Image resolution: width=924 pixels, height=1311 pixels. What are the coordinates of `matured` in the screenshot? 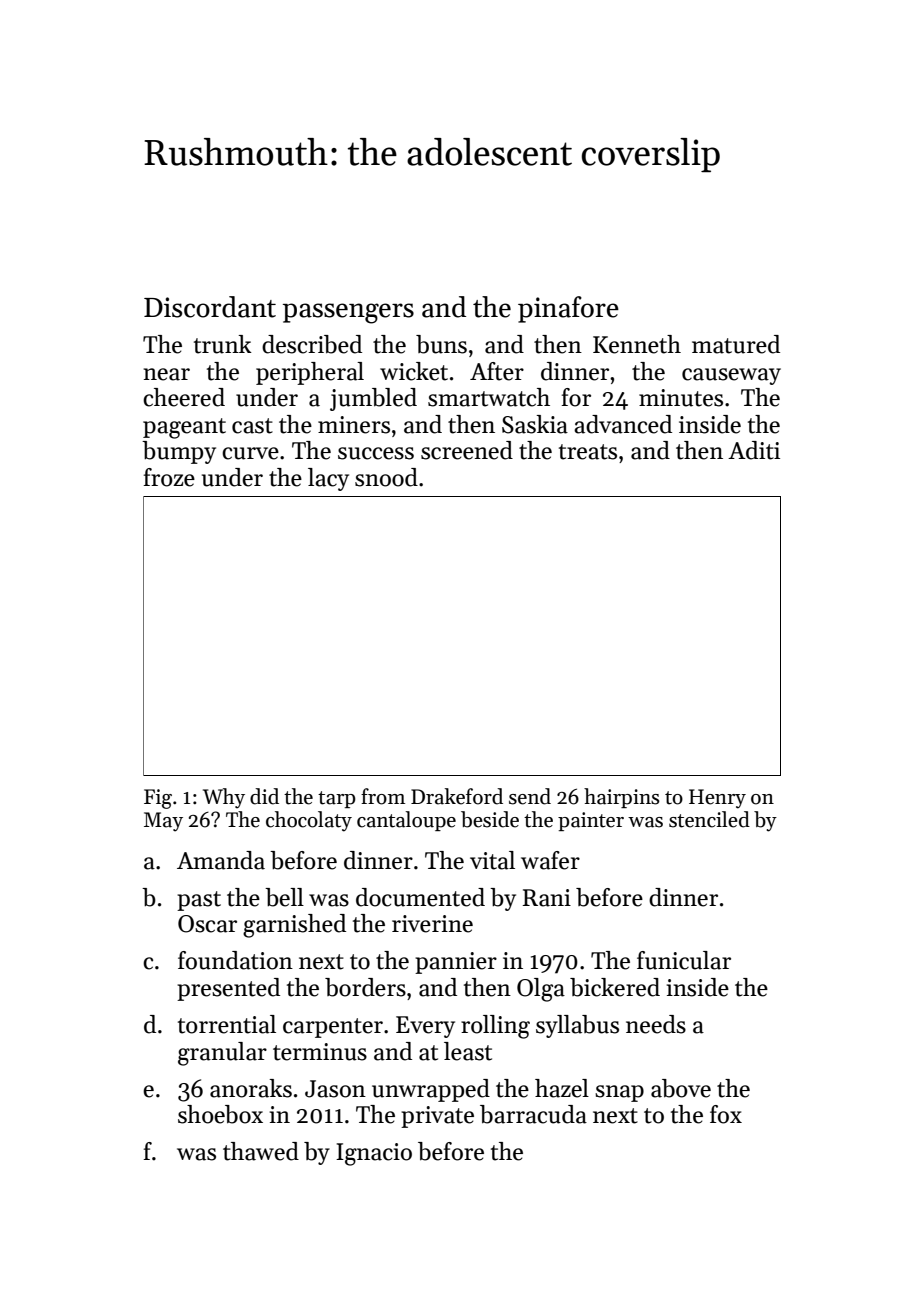 It's located at (736, 344).
